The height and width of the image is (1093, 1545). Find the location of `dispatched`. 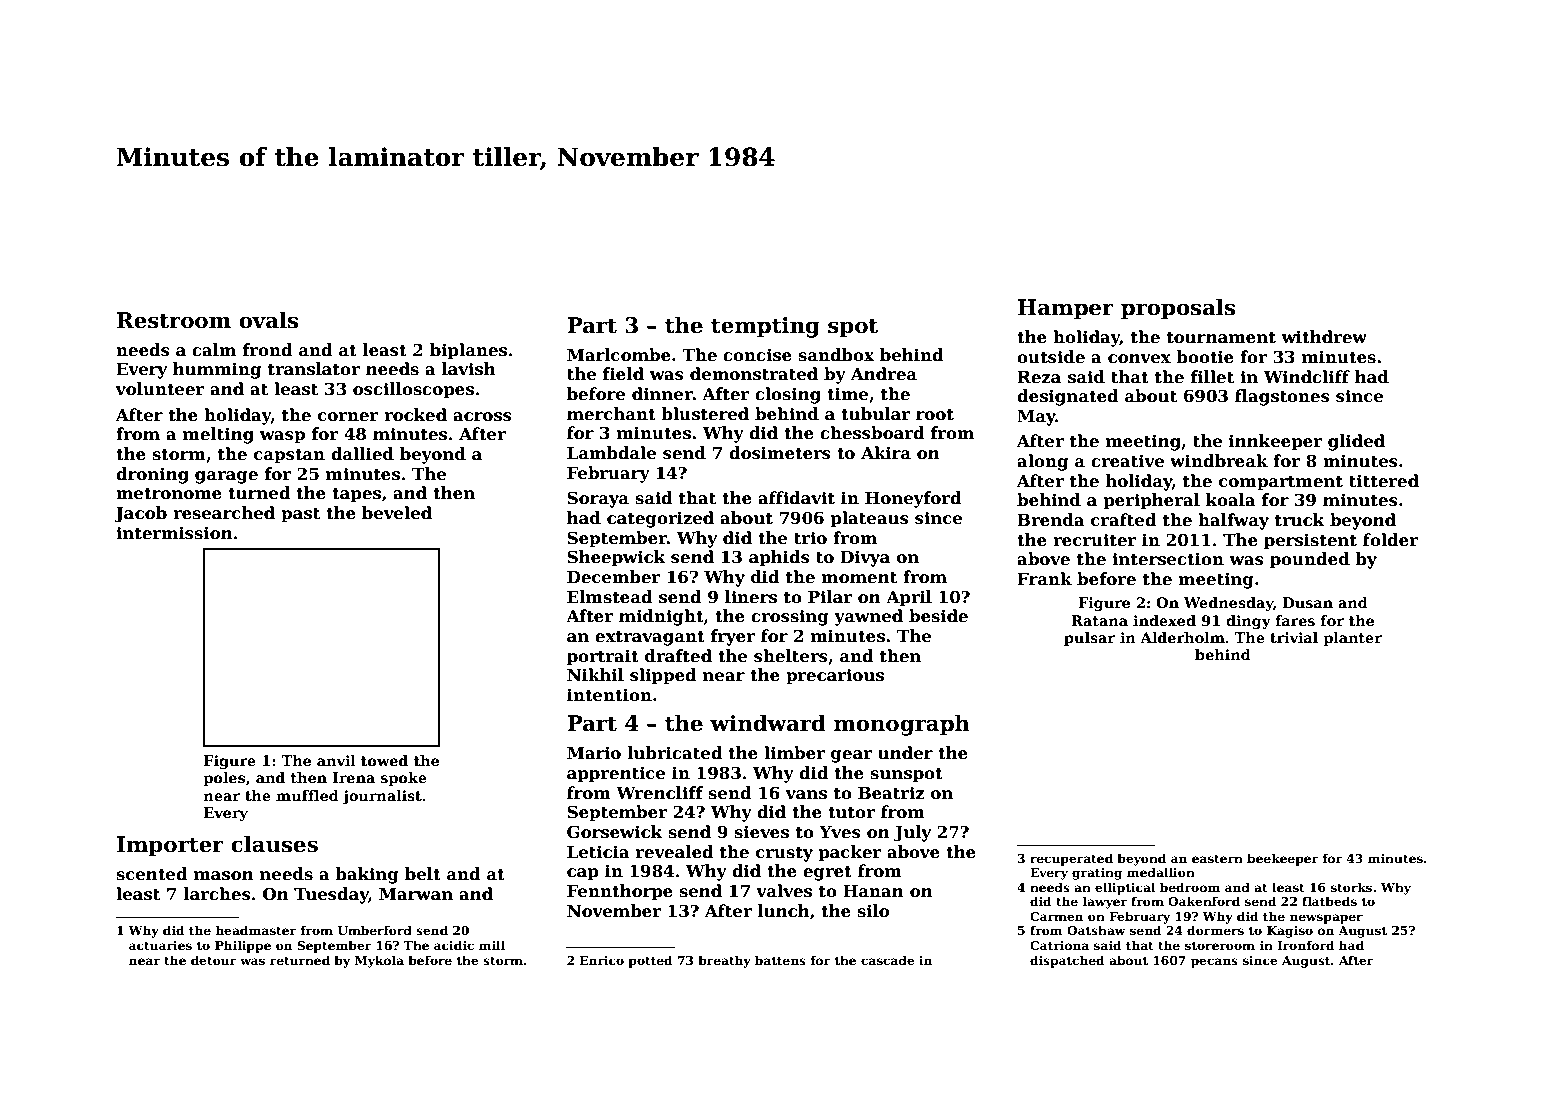

dispatched is located at coordinates (1067, 961).
